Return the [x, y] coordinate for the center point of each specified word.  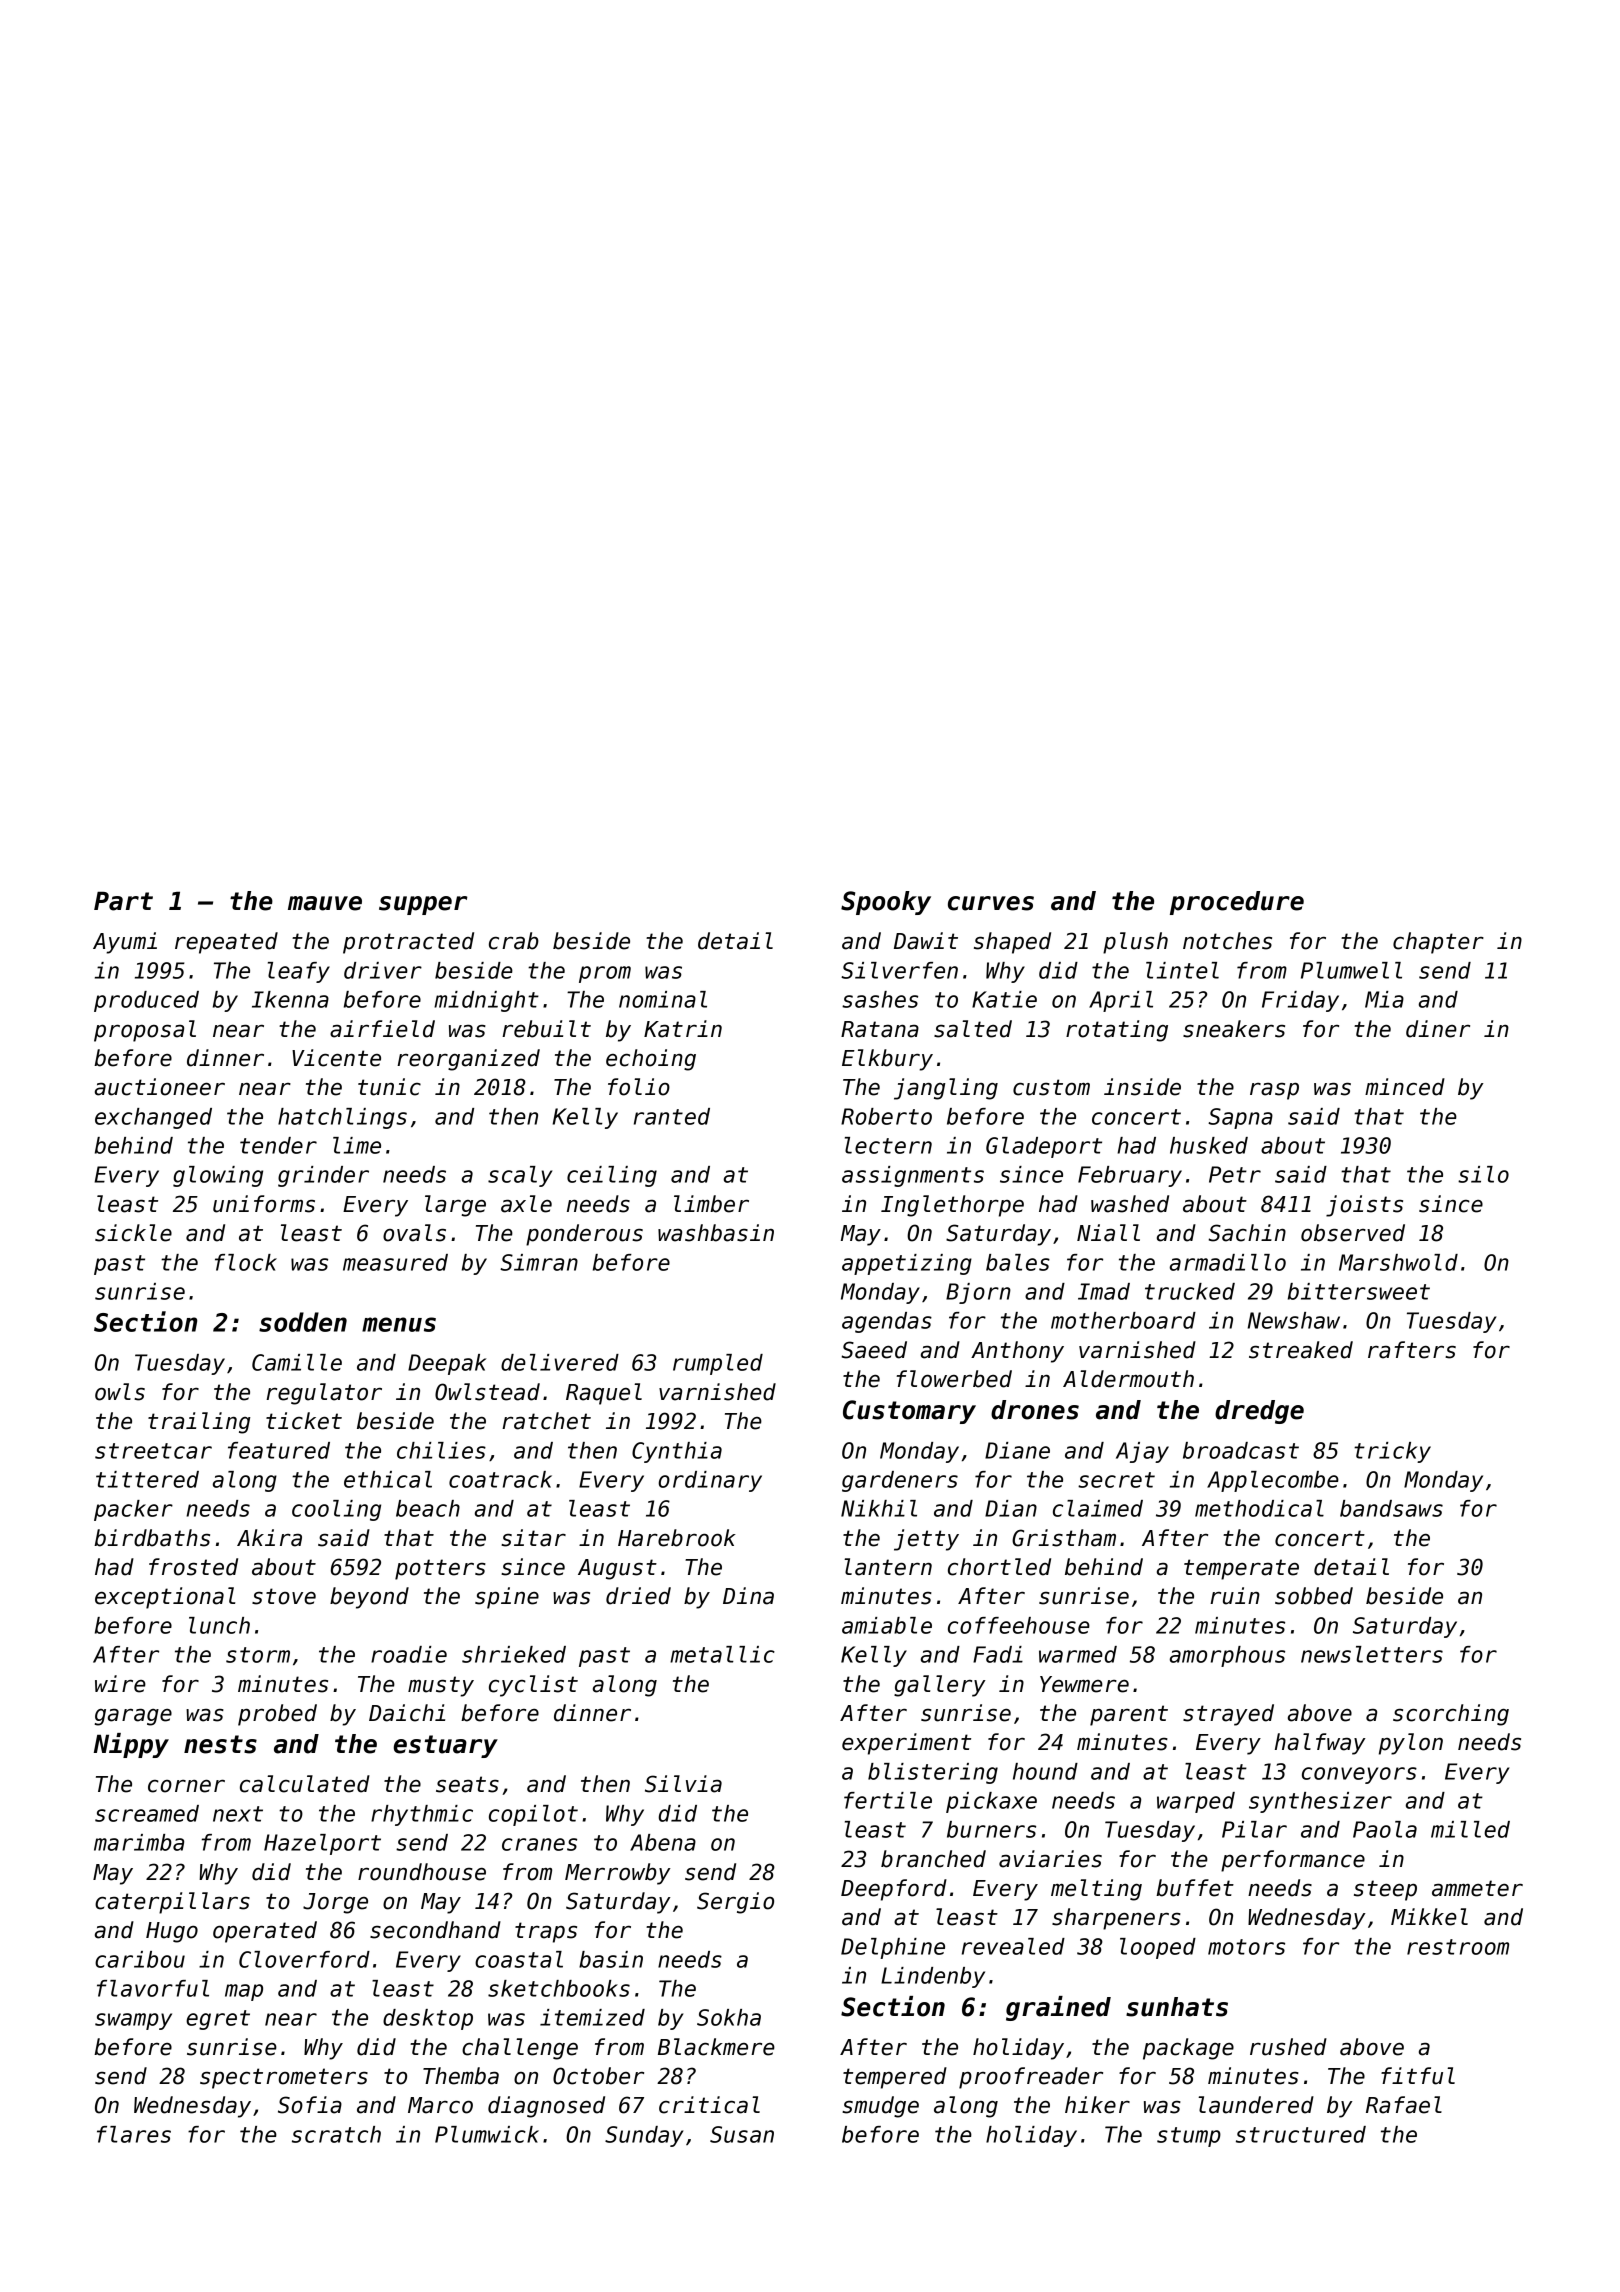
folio [639, 1087]
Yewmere [1084, 1684]
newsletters [1372, 1654]
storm [258, 1655]
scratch [336, 2134]
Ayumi [125, 943]
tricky [1392, 1452]
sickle [133, 1233]
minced [1405, 1087]
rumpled [718, 1364]
